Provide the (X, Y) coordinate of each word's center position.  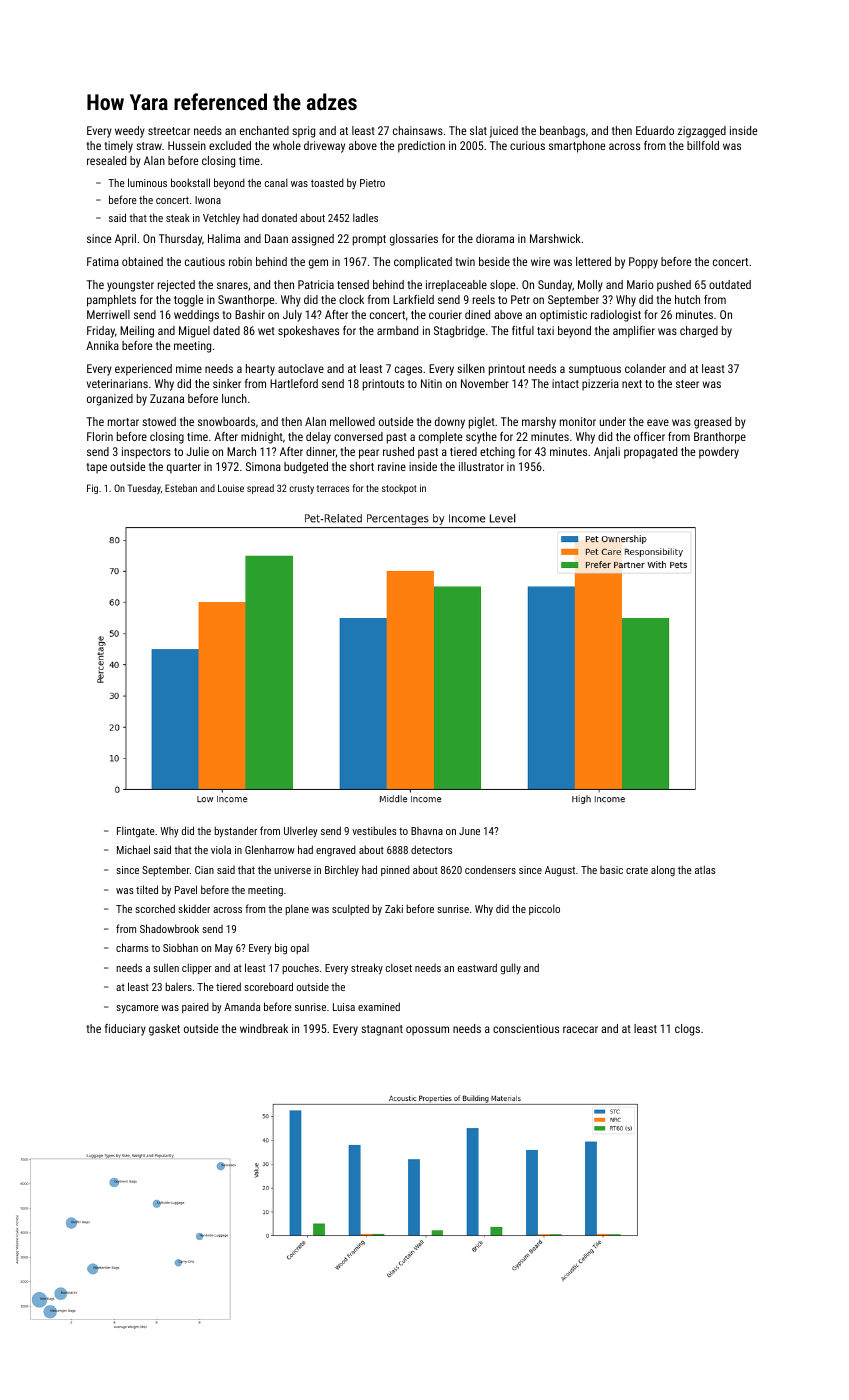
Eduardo (655, 130)
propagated (650, 453)
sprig (303, 132)
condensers (490, 869)
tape (96, 468)
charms (132, 947)
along (663, 871)
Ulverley (301, 831)
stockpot (399, 489)
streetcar (169, 131)
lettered (593, 261)
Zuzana (167, 398)
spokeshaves (308, 332)
